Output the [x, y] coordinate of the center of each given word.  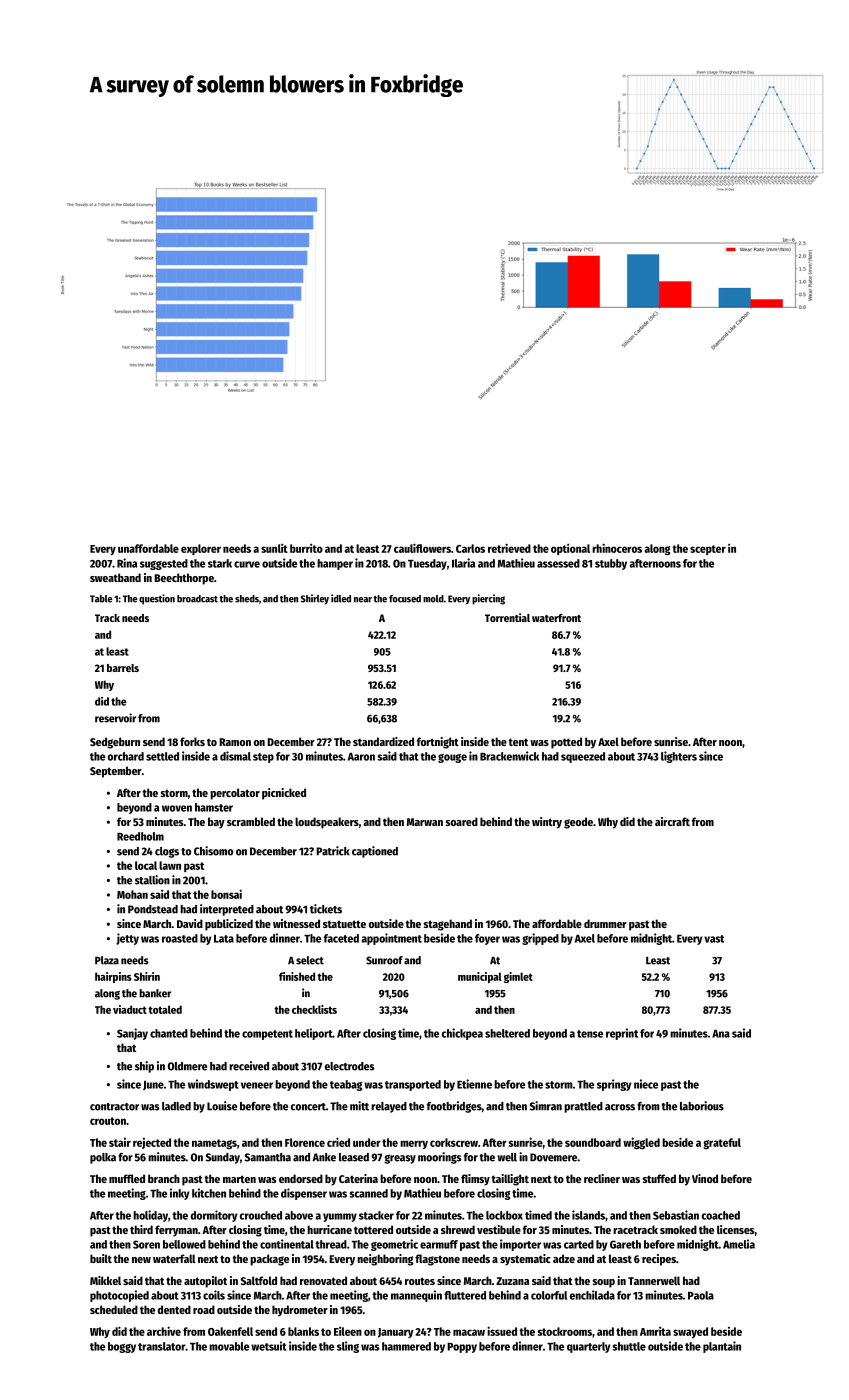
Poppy [462, 1348]
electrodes [349, 1066]
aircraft [672, 821]
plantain [722, 1347]
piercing [488, 599]
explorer [201, 549]
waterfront [556, 618]
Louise [222, 1106]
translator [162, 1346]
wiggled [641, 1143]
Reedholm [140, 836]
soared [462, 821]
